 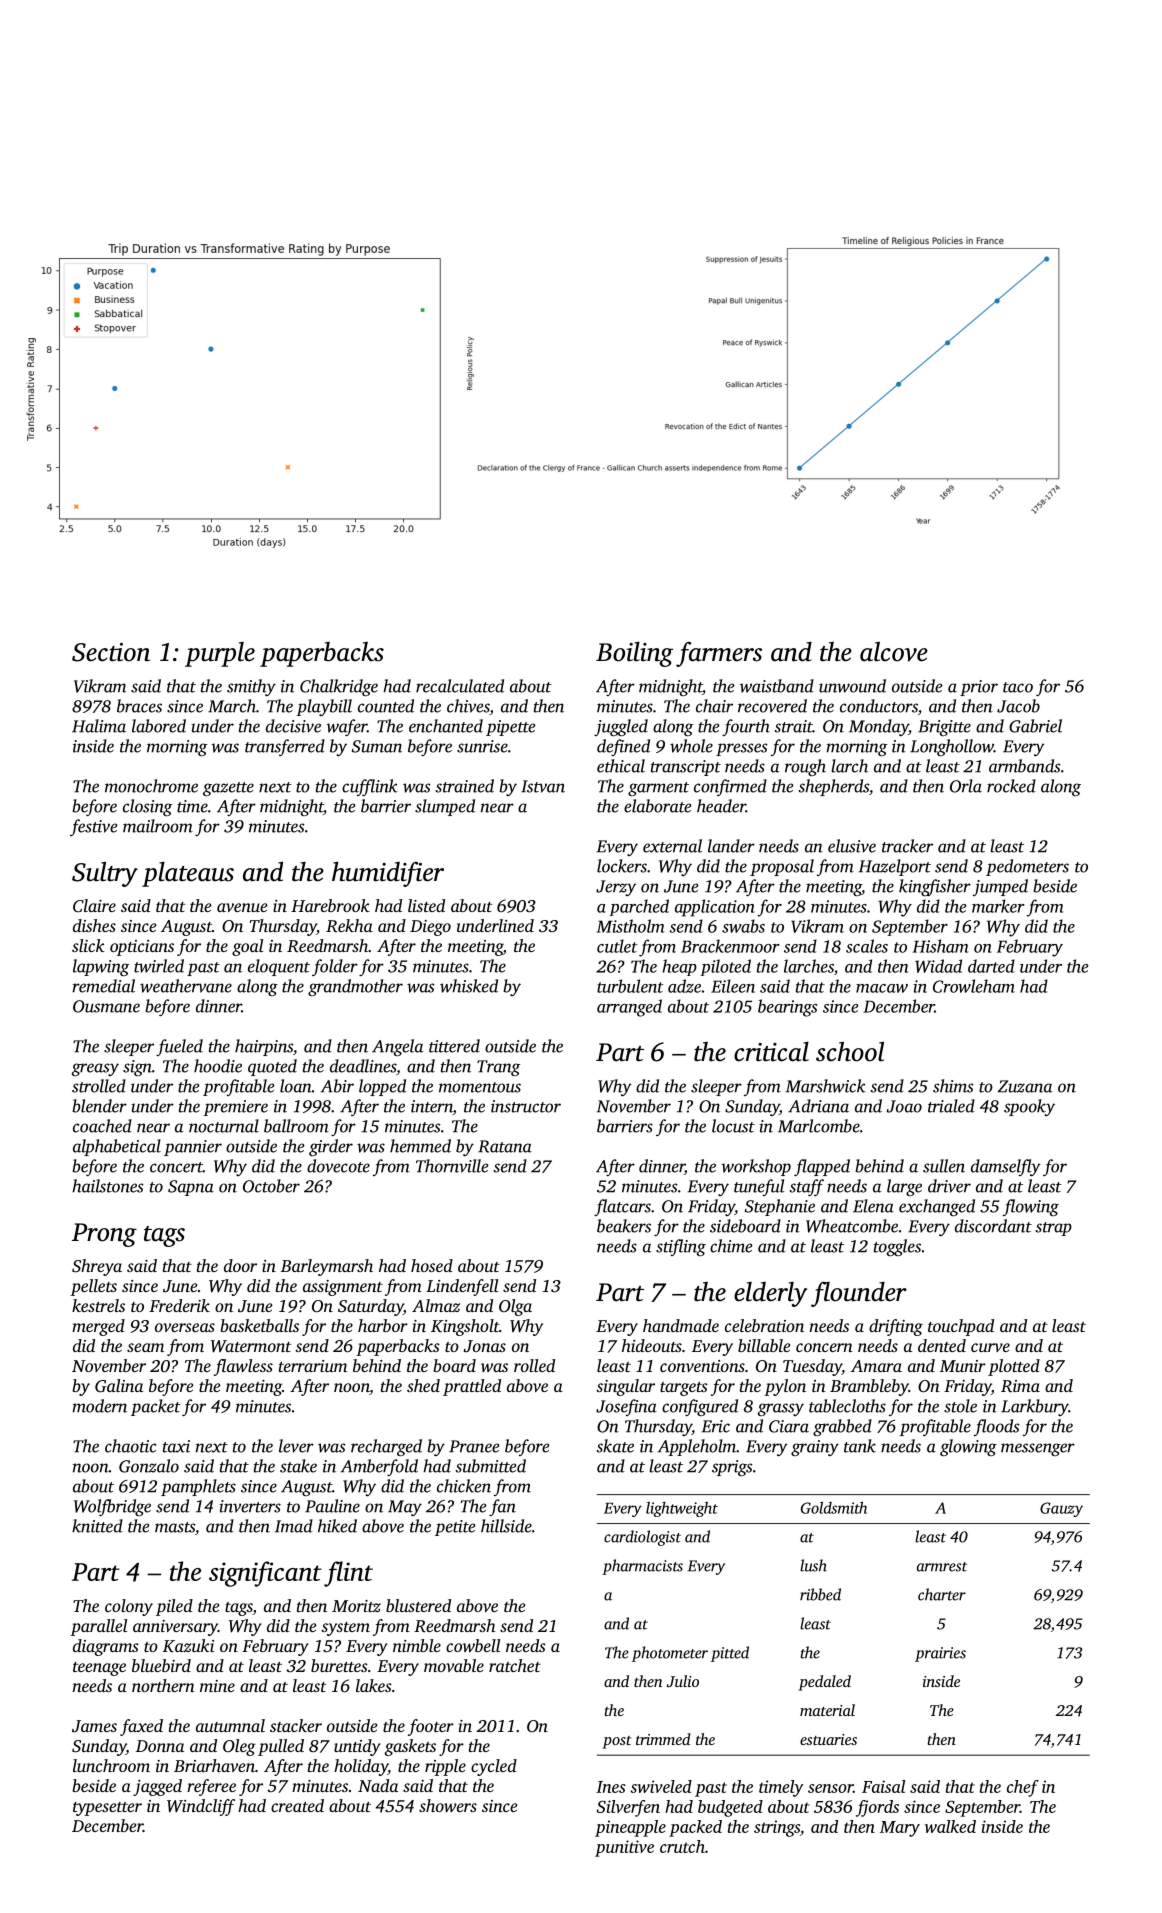 What do you see at coordinates (339, 687) in the image?
I see `Chalkridge` at bounding box center [339, 687].
